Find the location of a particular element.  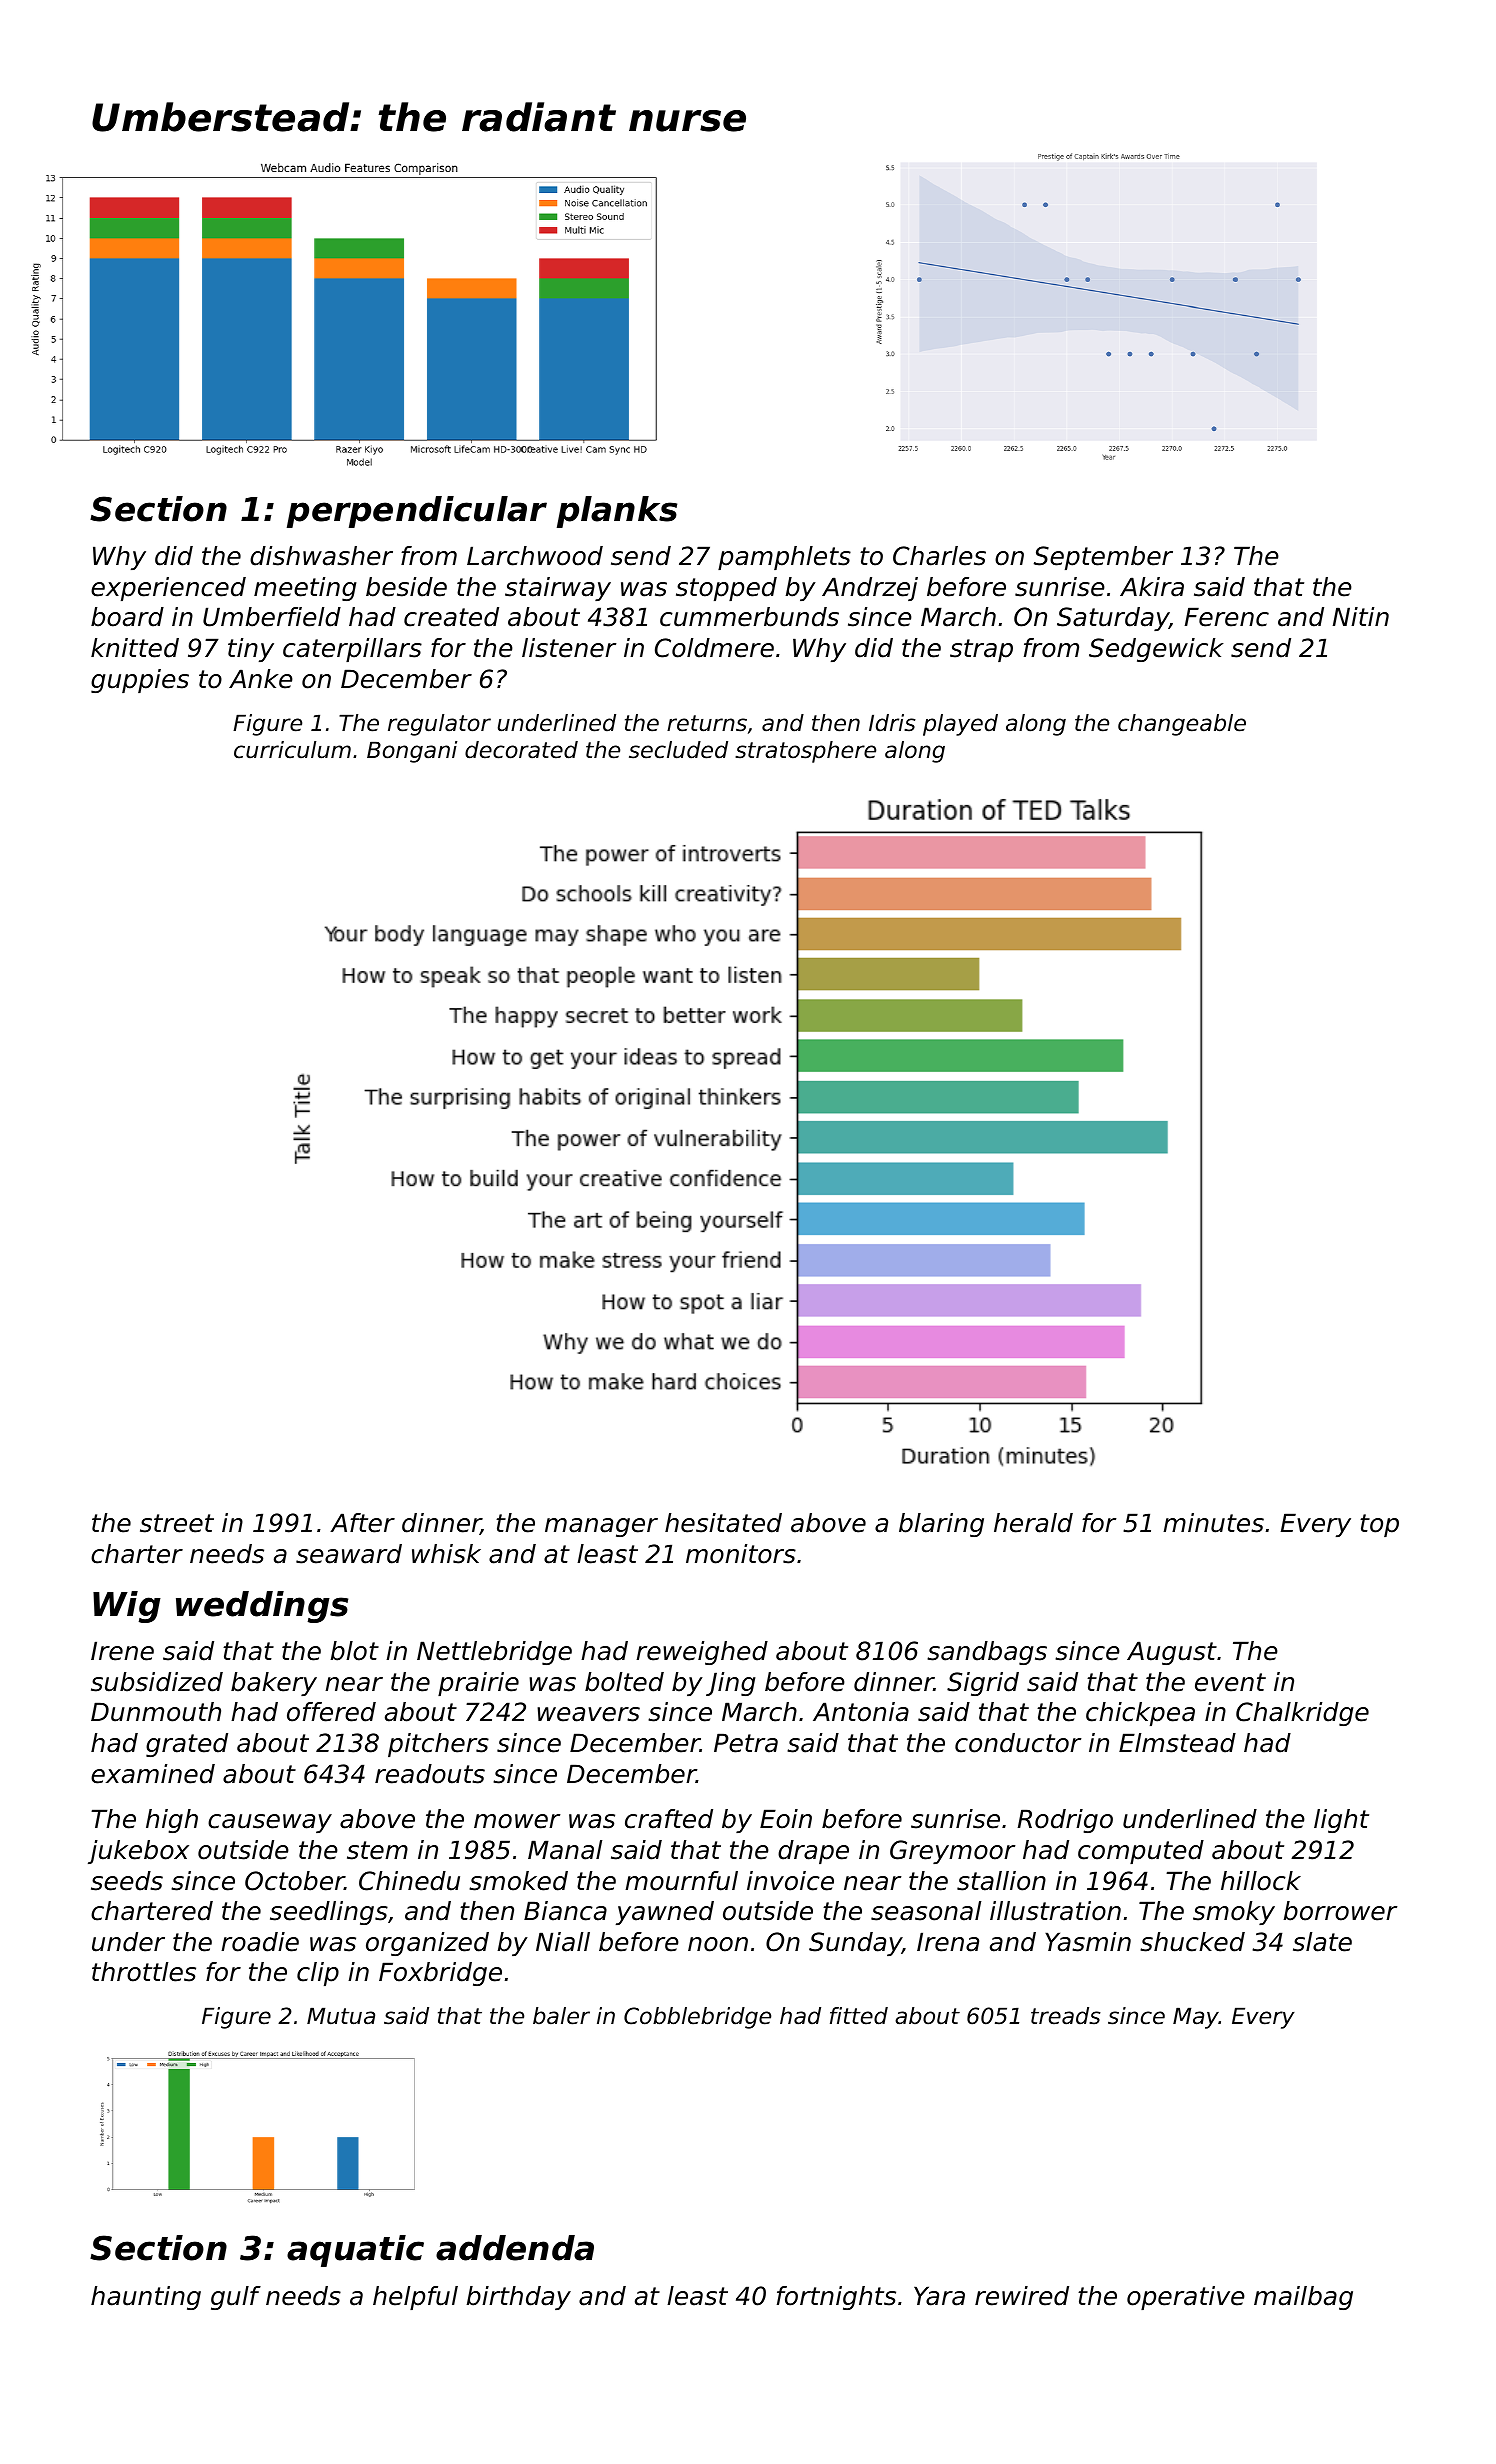

perpendicular is located at coordinates (417, 512).
